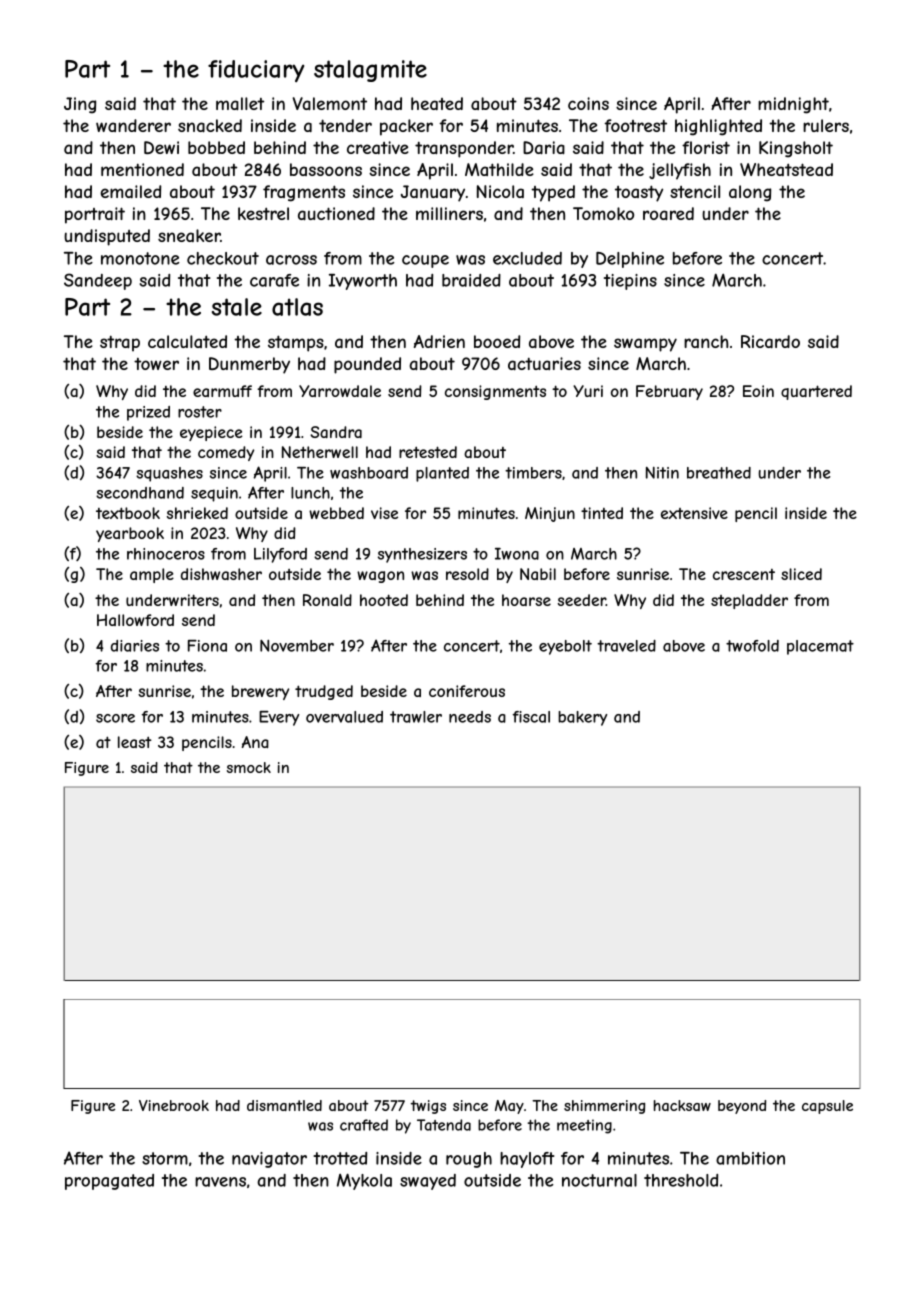  I want to click on storm, so click(165, 1158).
